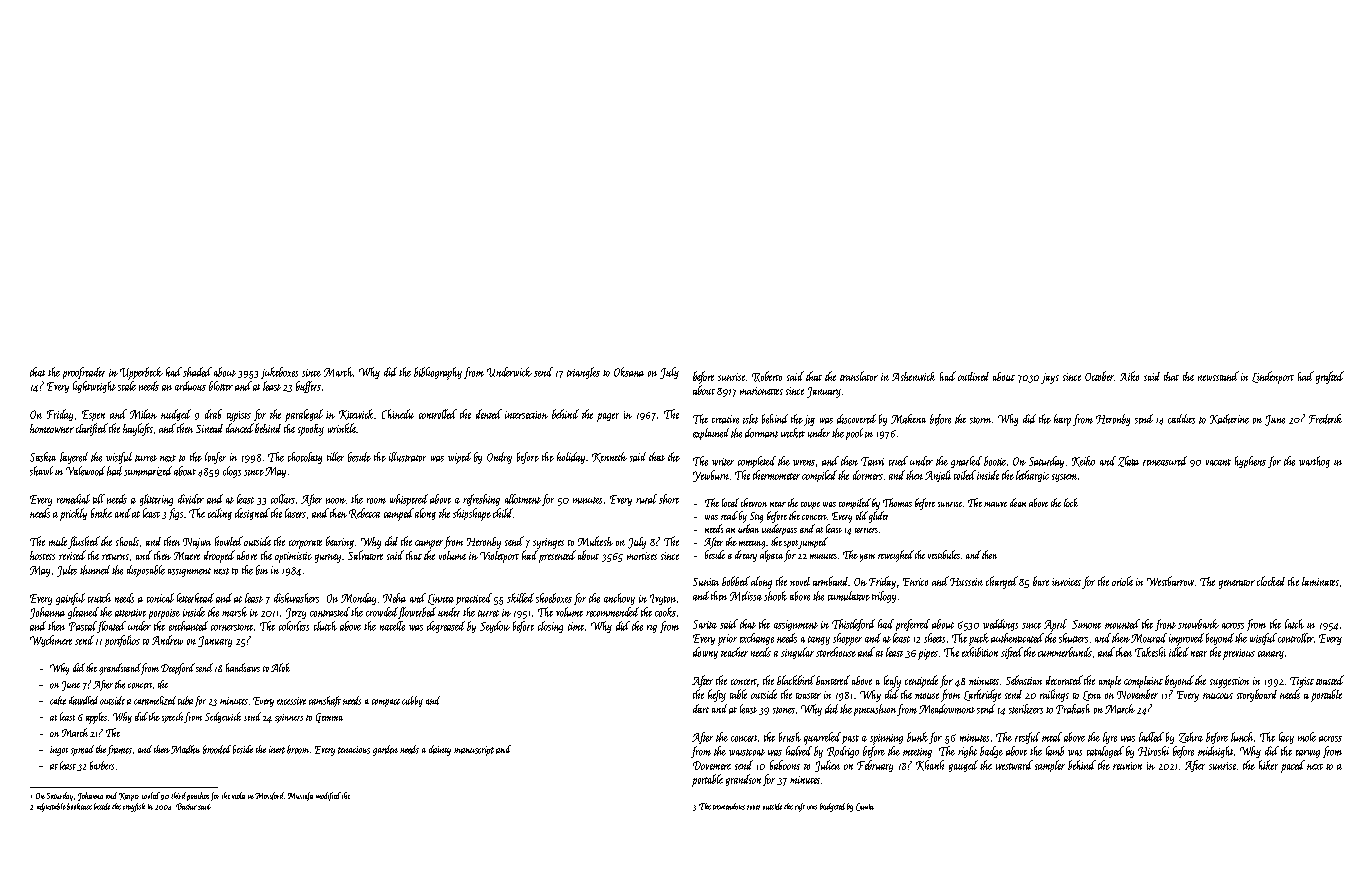 This page has width=1372, height=887. I want to click on prickly, so click(73, 514).
